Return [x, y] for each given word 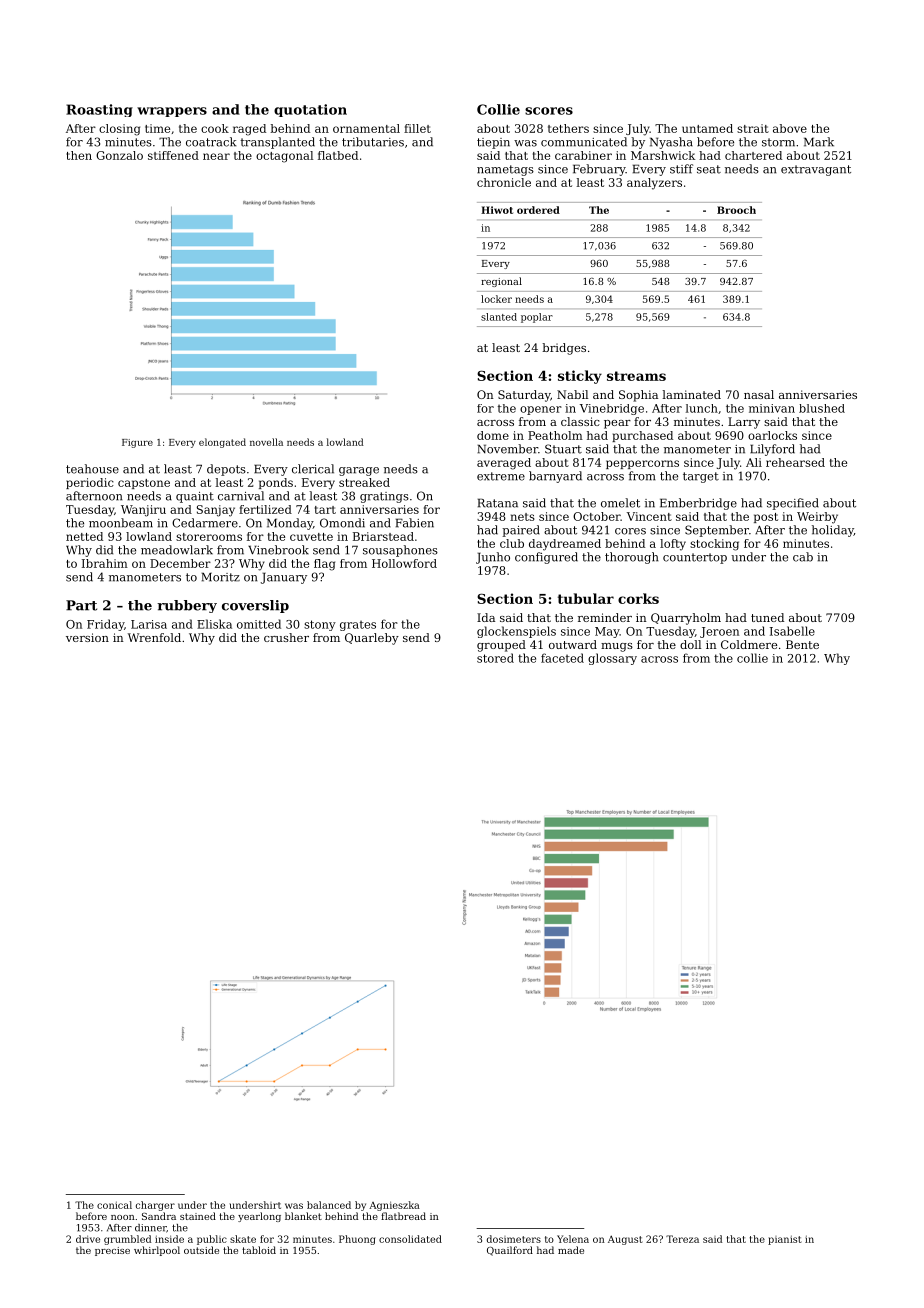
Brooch [736, 210]
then [79, 155]
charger [155, 1206]
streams [636, 376]
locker [496, 299]
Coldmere [749, 644]
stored [495, 658]
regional [501, 282]
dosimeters [514, 1239]
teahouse [92, 469]
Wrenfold [154, 637]
